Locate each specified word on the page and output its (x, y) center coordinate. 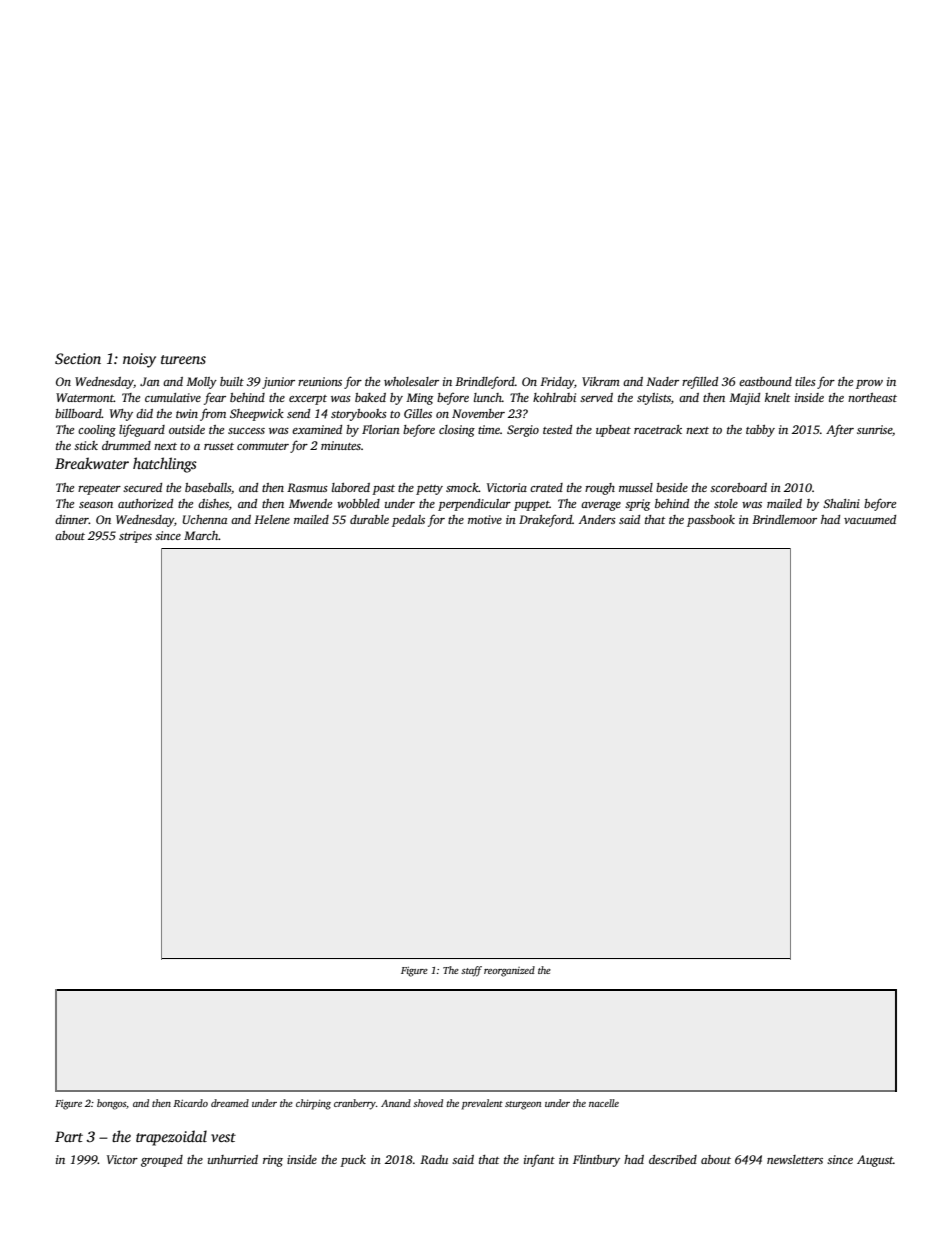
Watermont (85, 397)
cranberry (355, 1104)
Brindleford (485, 382)
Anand (396, 1103)
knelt (777, 397)
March (201, 535)
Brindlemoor (784, 519)
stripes (135, 537)
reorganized (509, 971)
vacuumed (870, 519)
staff (471, 971)
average (601, 506)
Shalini (841, 503)
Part (69, 1136)
